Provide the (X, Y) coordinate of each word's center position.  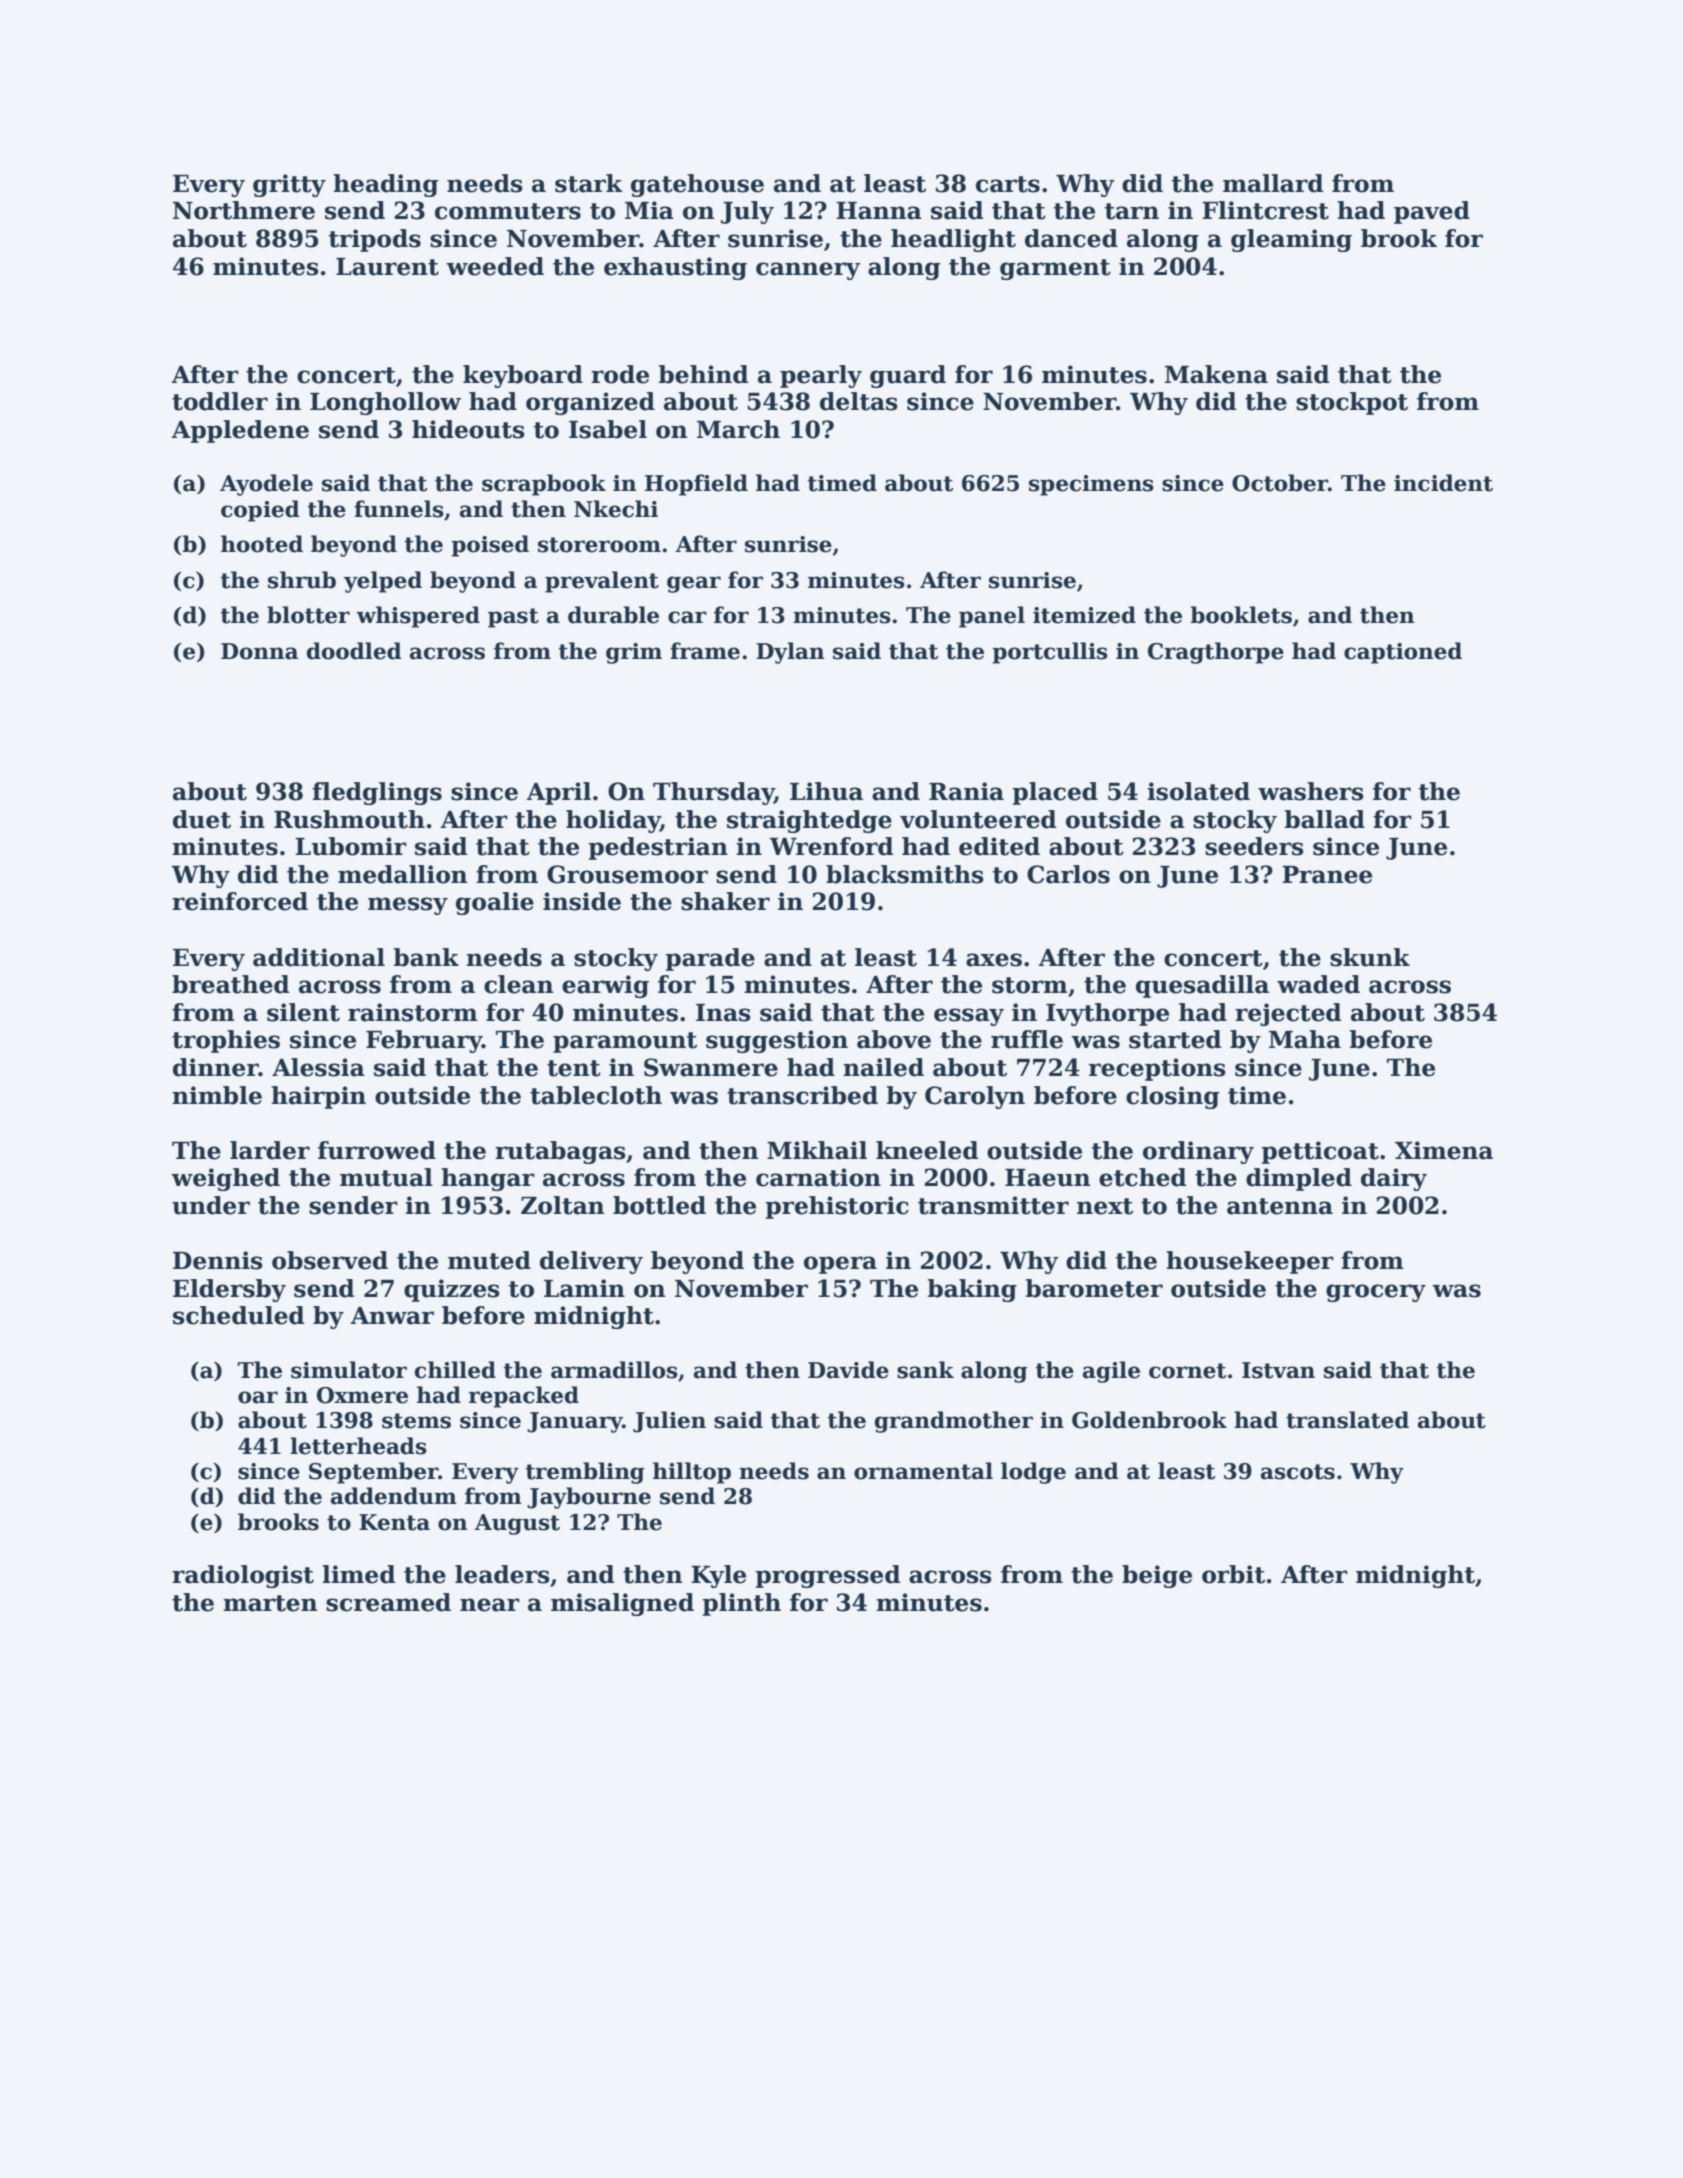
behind (703, 374)
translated (1347, 1420)
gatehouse (697, 185)
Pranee (1327, 875)
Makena (1216, 374)
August (517, 1524)
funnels (399, 509)
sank (925, 1370)
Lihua (826, 791)
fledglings (377, 793)
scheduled (238, 1315)
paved (1432, 212)
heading (385, 185)
